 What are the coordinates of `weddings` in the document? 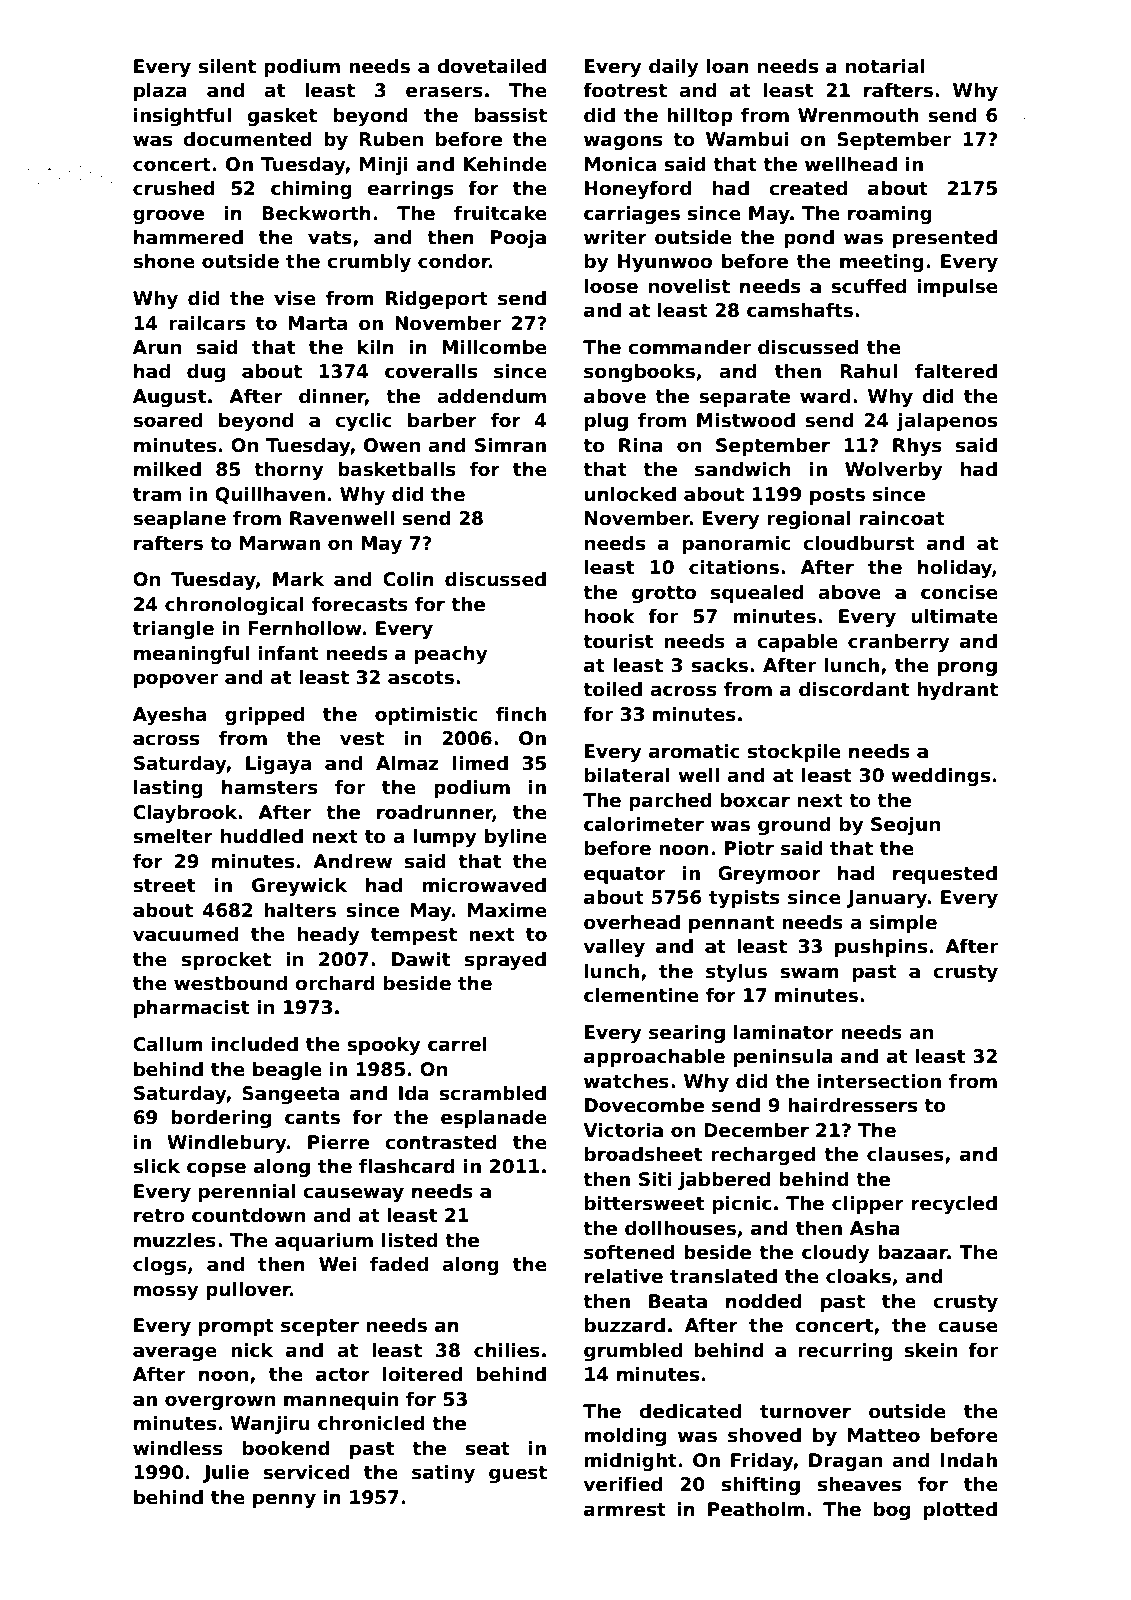 It's located at (940, 777).
